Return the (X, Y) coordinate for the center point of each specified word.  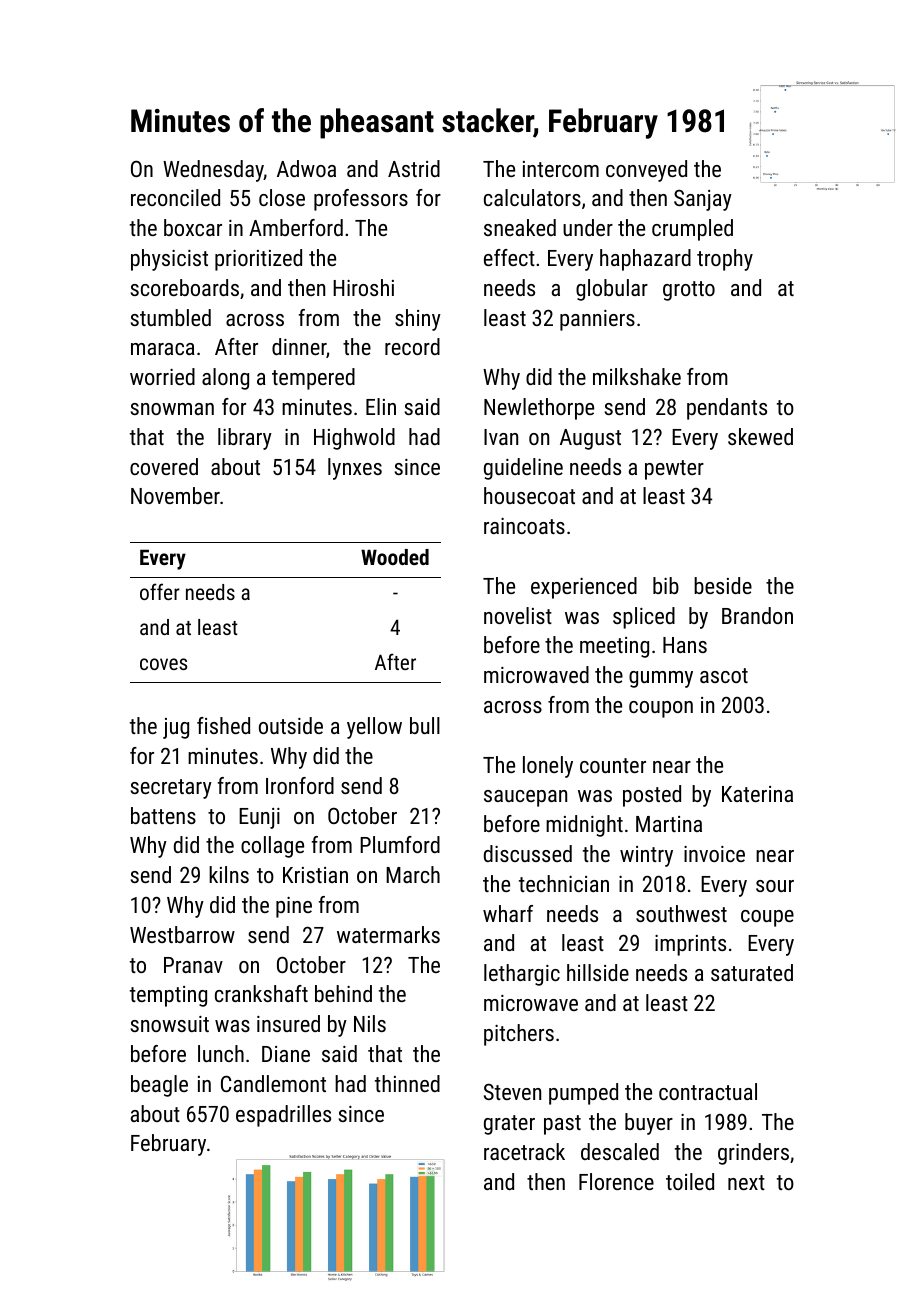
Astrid (414, 168)
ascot (724, 675)
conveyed (646, 171)
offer (160, 591)
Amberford (296, 227)
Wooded (395, 557)
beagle (159, 1086)
